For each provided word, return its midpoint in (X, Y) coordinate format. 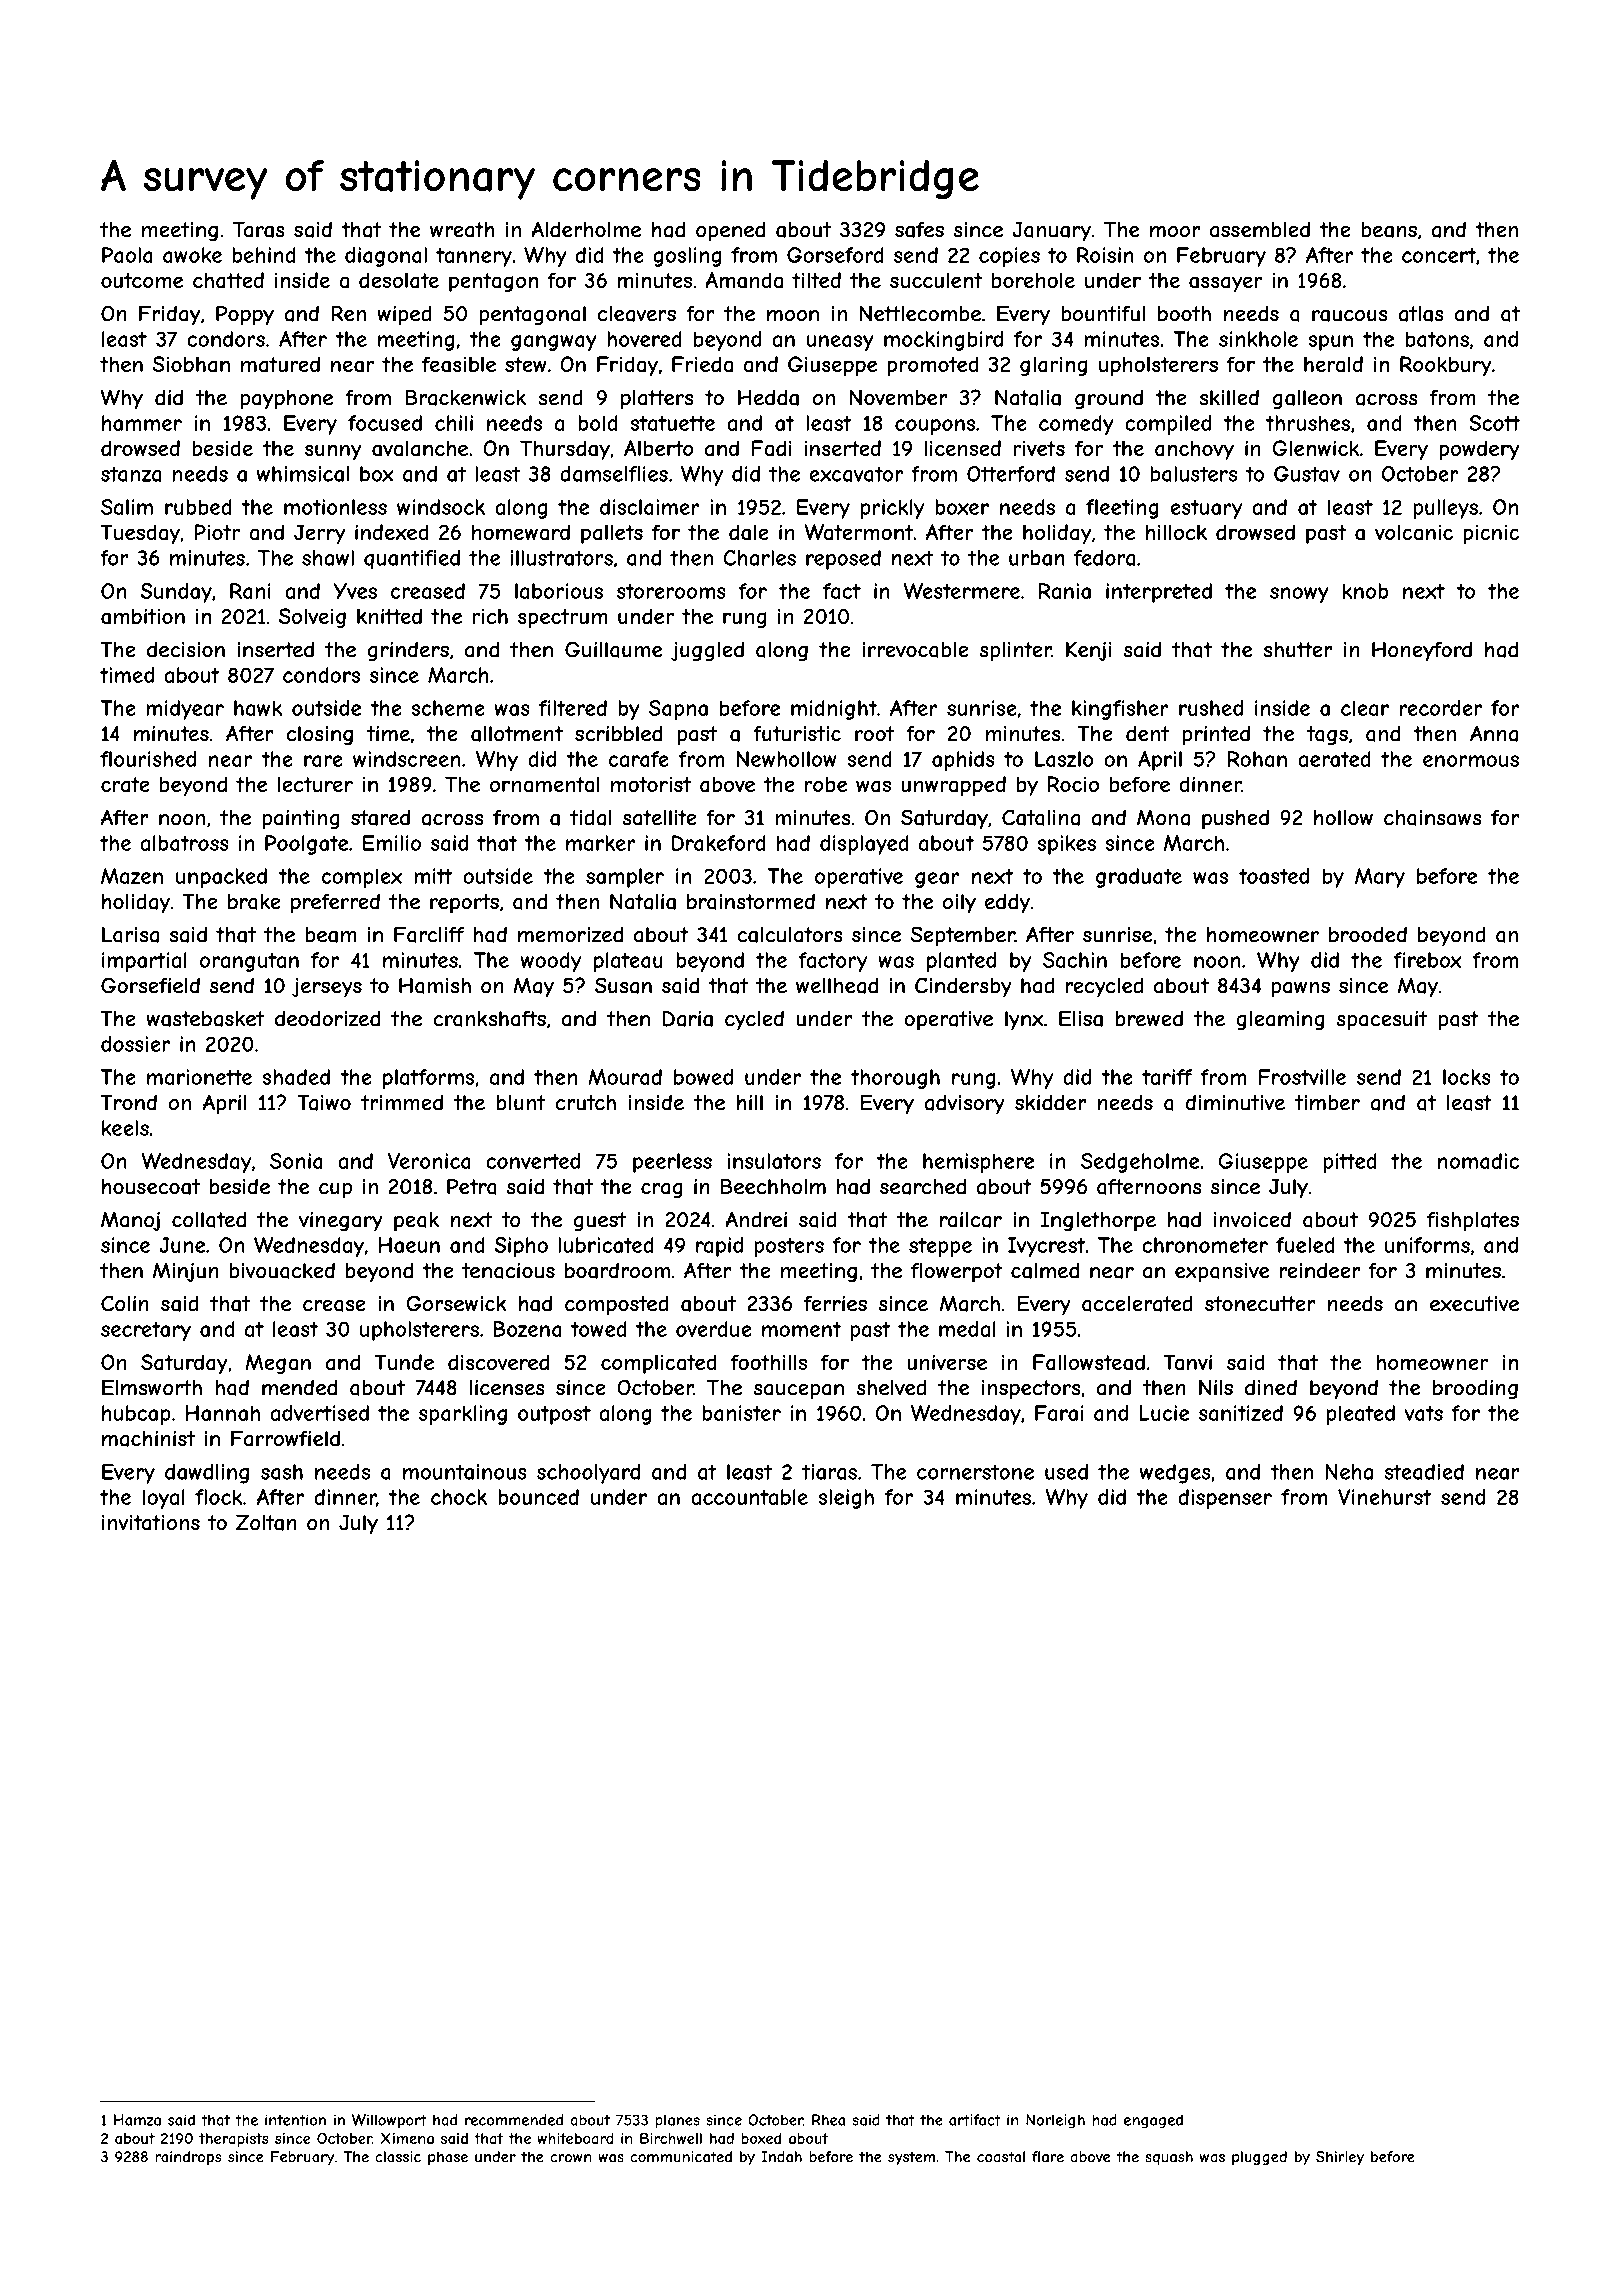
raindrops (188, 2158)
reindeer (1319, 1271)
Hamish (435, 985)
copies (1009, 257)
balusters (1193, 474)
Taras (259, 230)
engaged (1153, 2121)
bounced (538, 1497)
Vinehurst (1384, 1497)
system (911, 2158)
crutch (586, 1103)
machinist (148, 1439)
